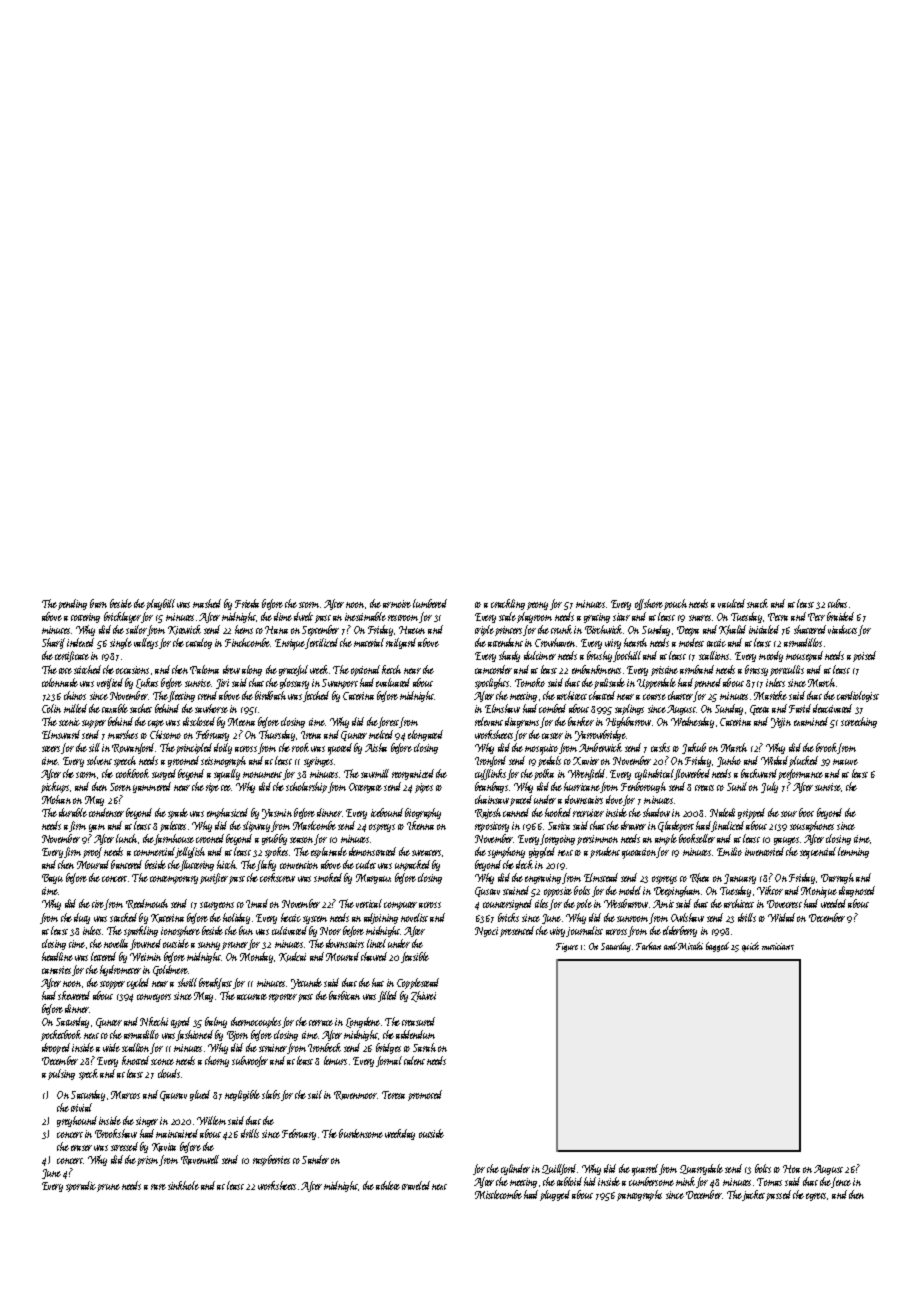 This page has width=924, height=1308. I want to click on Mistlecombe, so click(498, 1194).
